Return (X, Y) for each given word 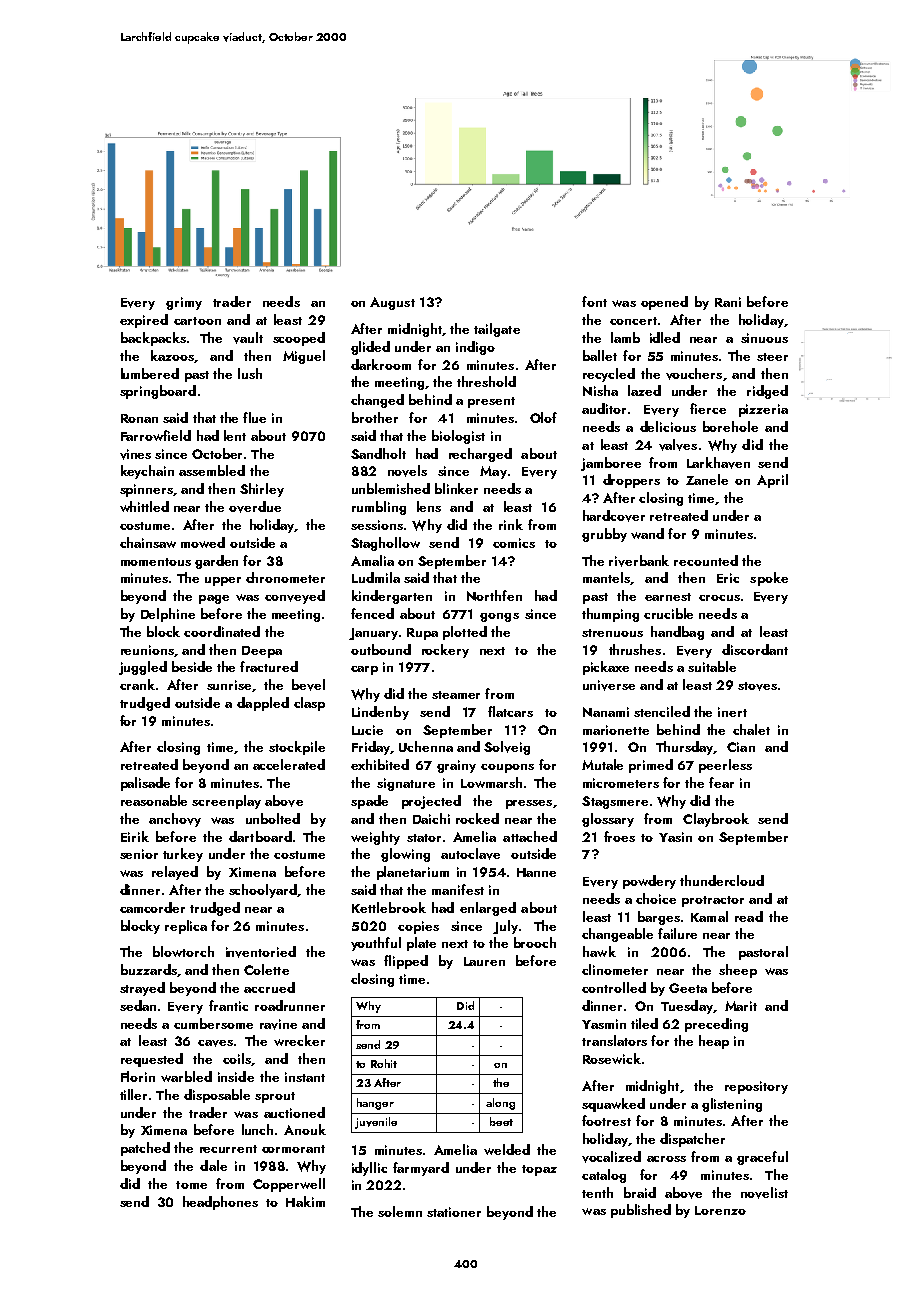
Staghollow (385, 544)
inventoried (261, 952)
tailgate (497, 330)
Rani (728, 302)
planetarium (413, 873)
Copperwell (289, 1185)
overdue (255, 507)
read (749, 916)
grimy (184, 303)
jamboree (611, 464)
